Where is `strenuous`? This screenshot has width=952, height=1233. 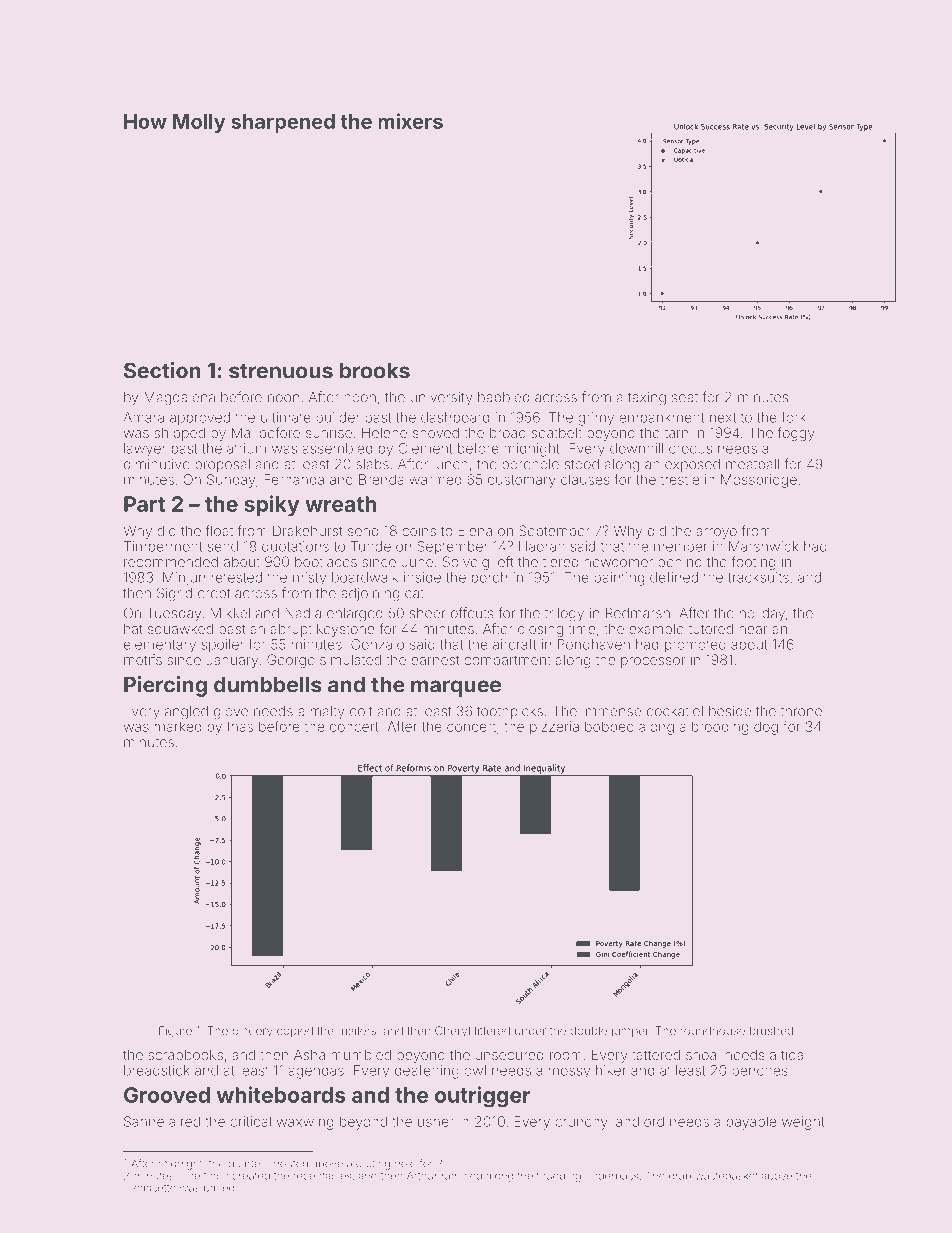 strenuous is located at coordinates (281, 371).
